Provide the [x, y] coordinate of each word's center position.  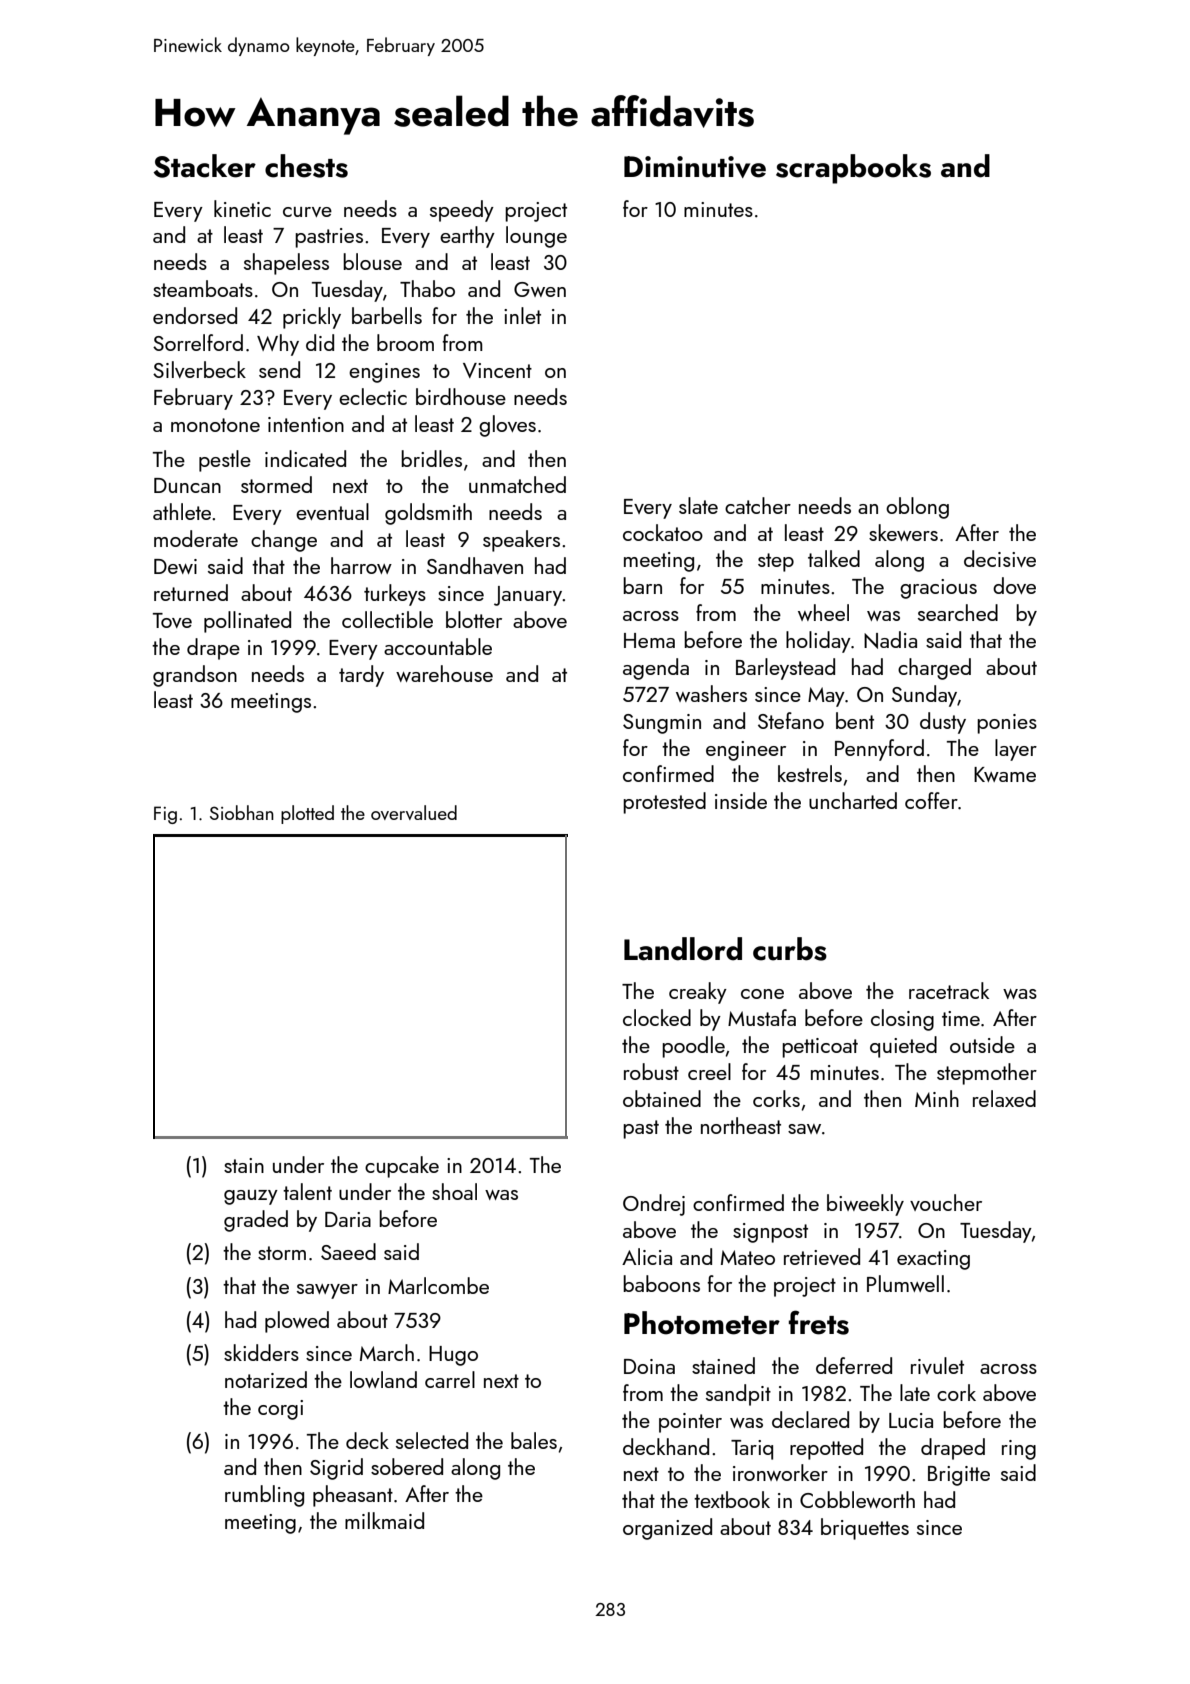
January [528, 596]
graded [256, 1221]
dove [1014, 585]
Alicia [647, 1256]
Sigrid [336, 1469]
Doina [649, 1366]
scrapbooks [853, 169]
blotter [474, 619]
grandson [195, 676]
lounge [536, 237]
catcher [758, 505]
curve [307, 212]
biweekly [865, 1205]
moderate [196, 538]
